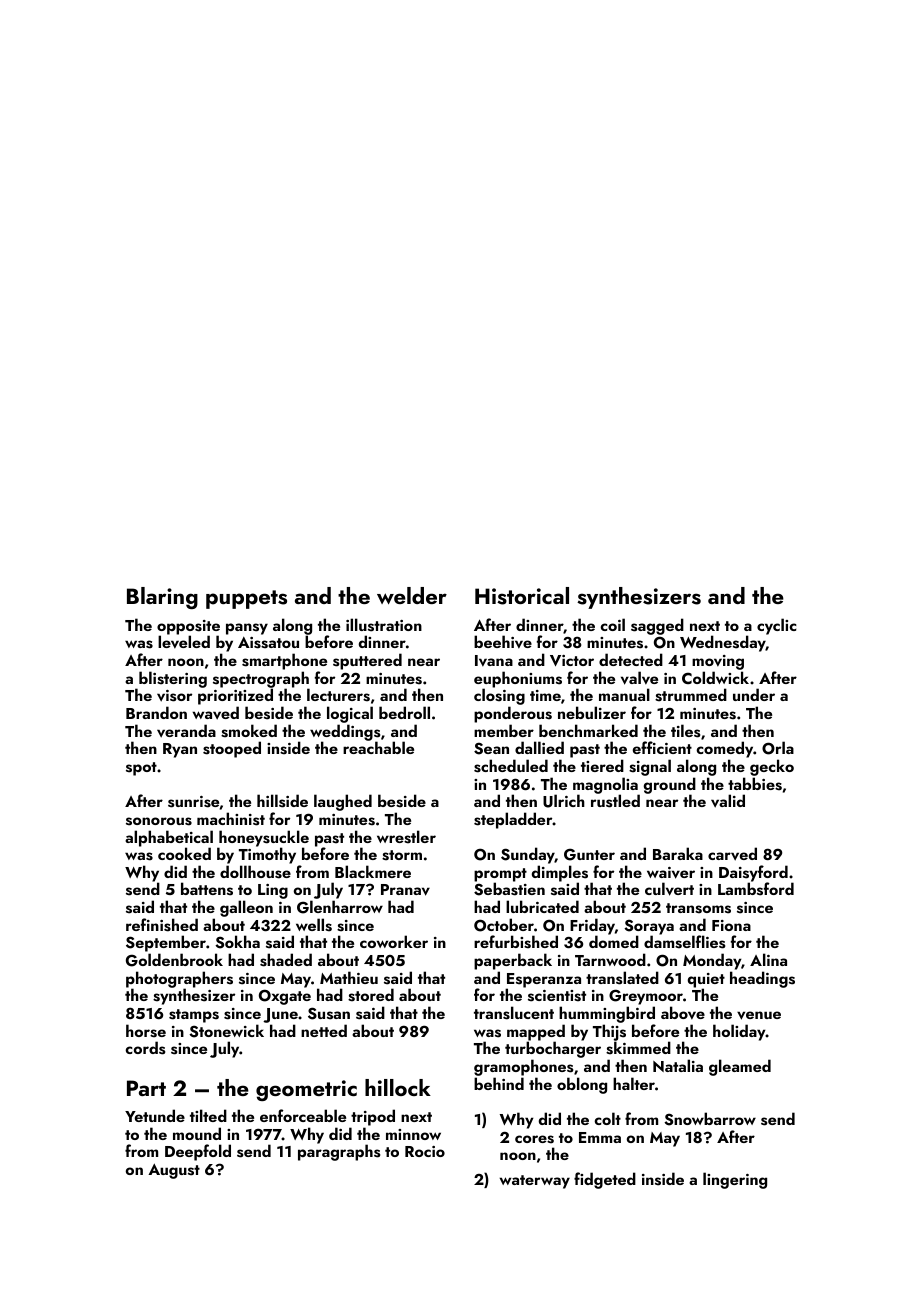 This page has width=924, height=1314. Describe the element at coordinates (412, 595) in the page. I see `welder` at that location.
